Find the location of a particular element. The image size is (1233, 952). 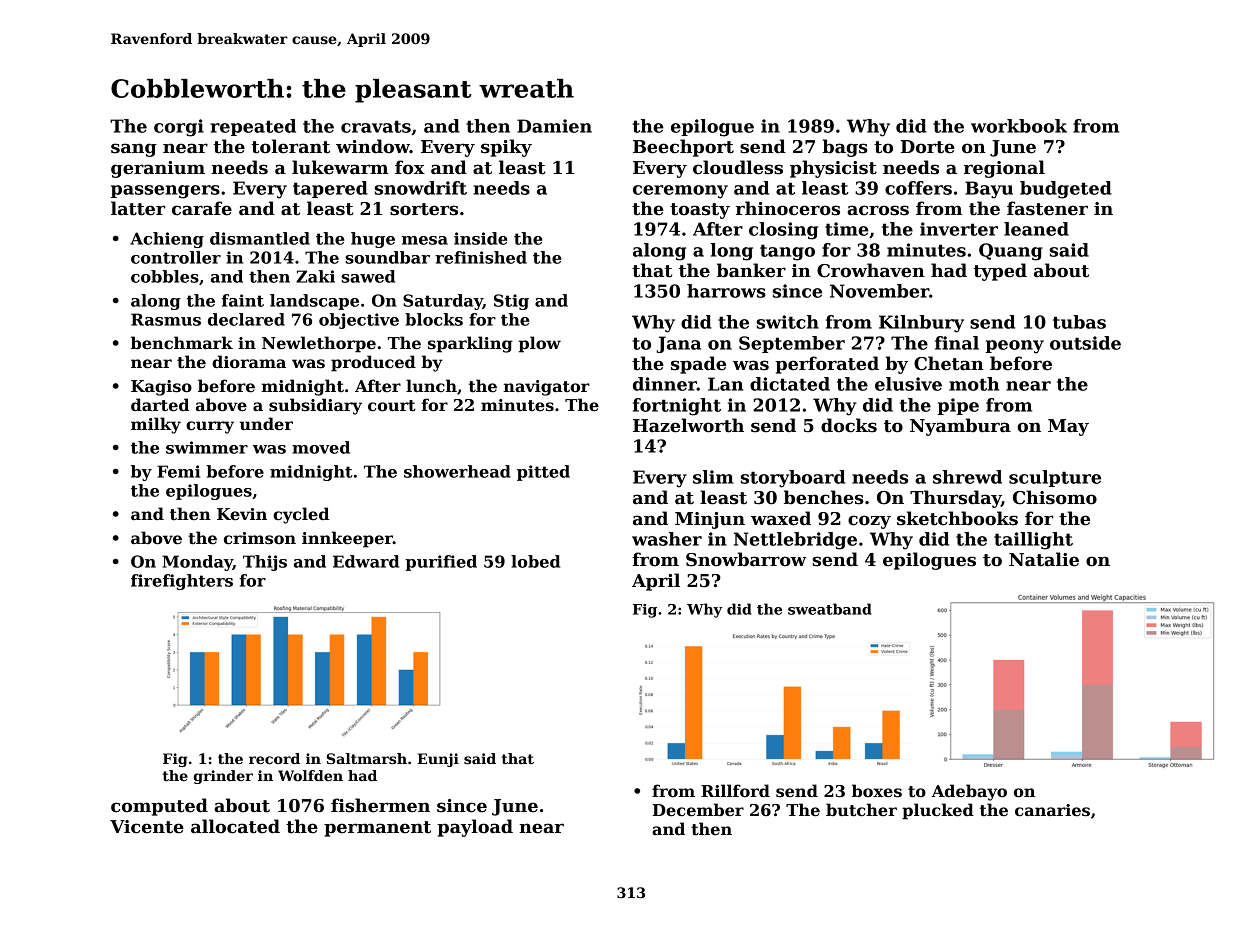

inverter is located at coordinates (959, 229).
